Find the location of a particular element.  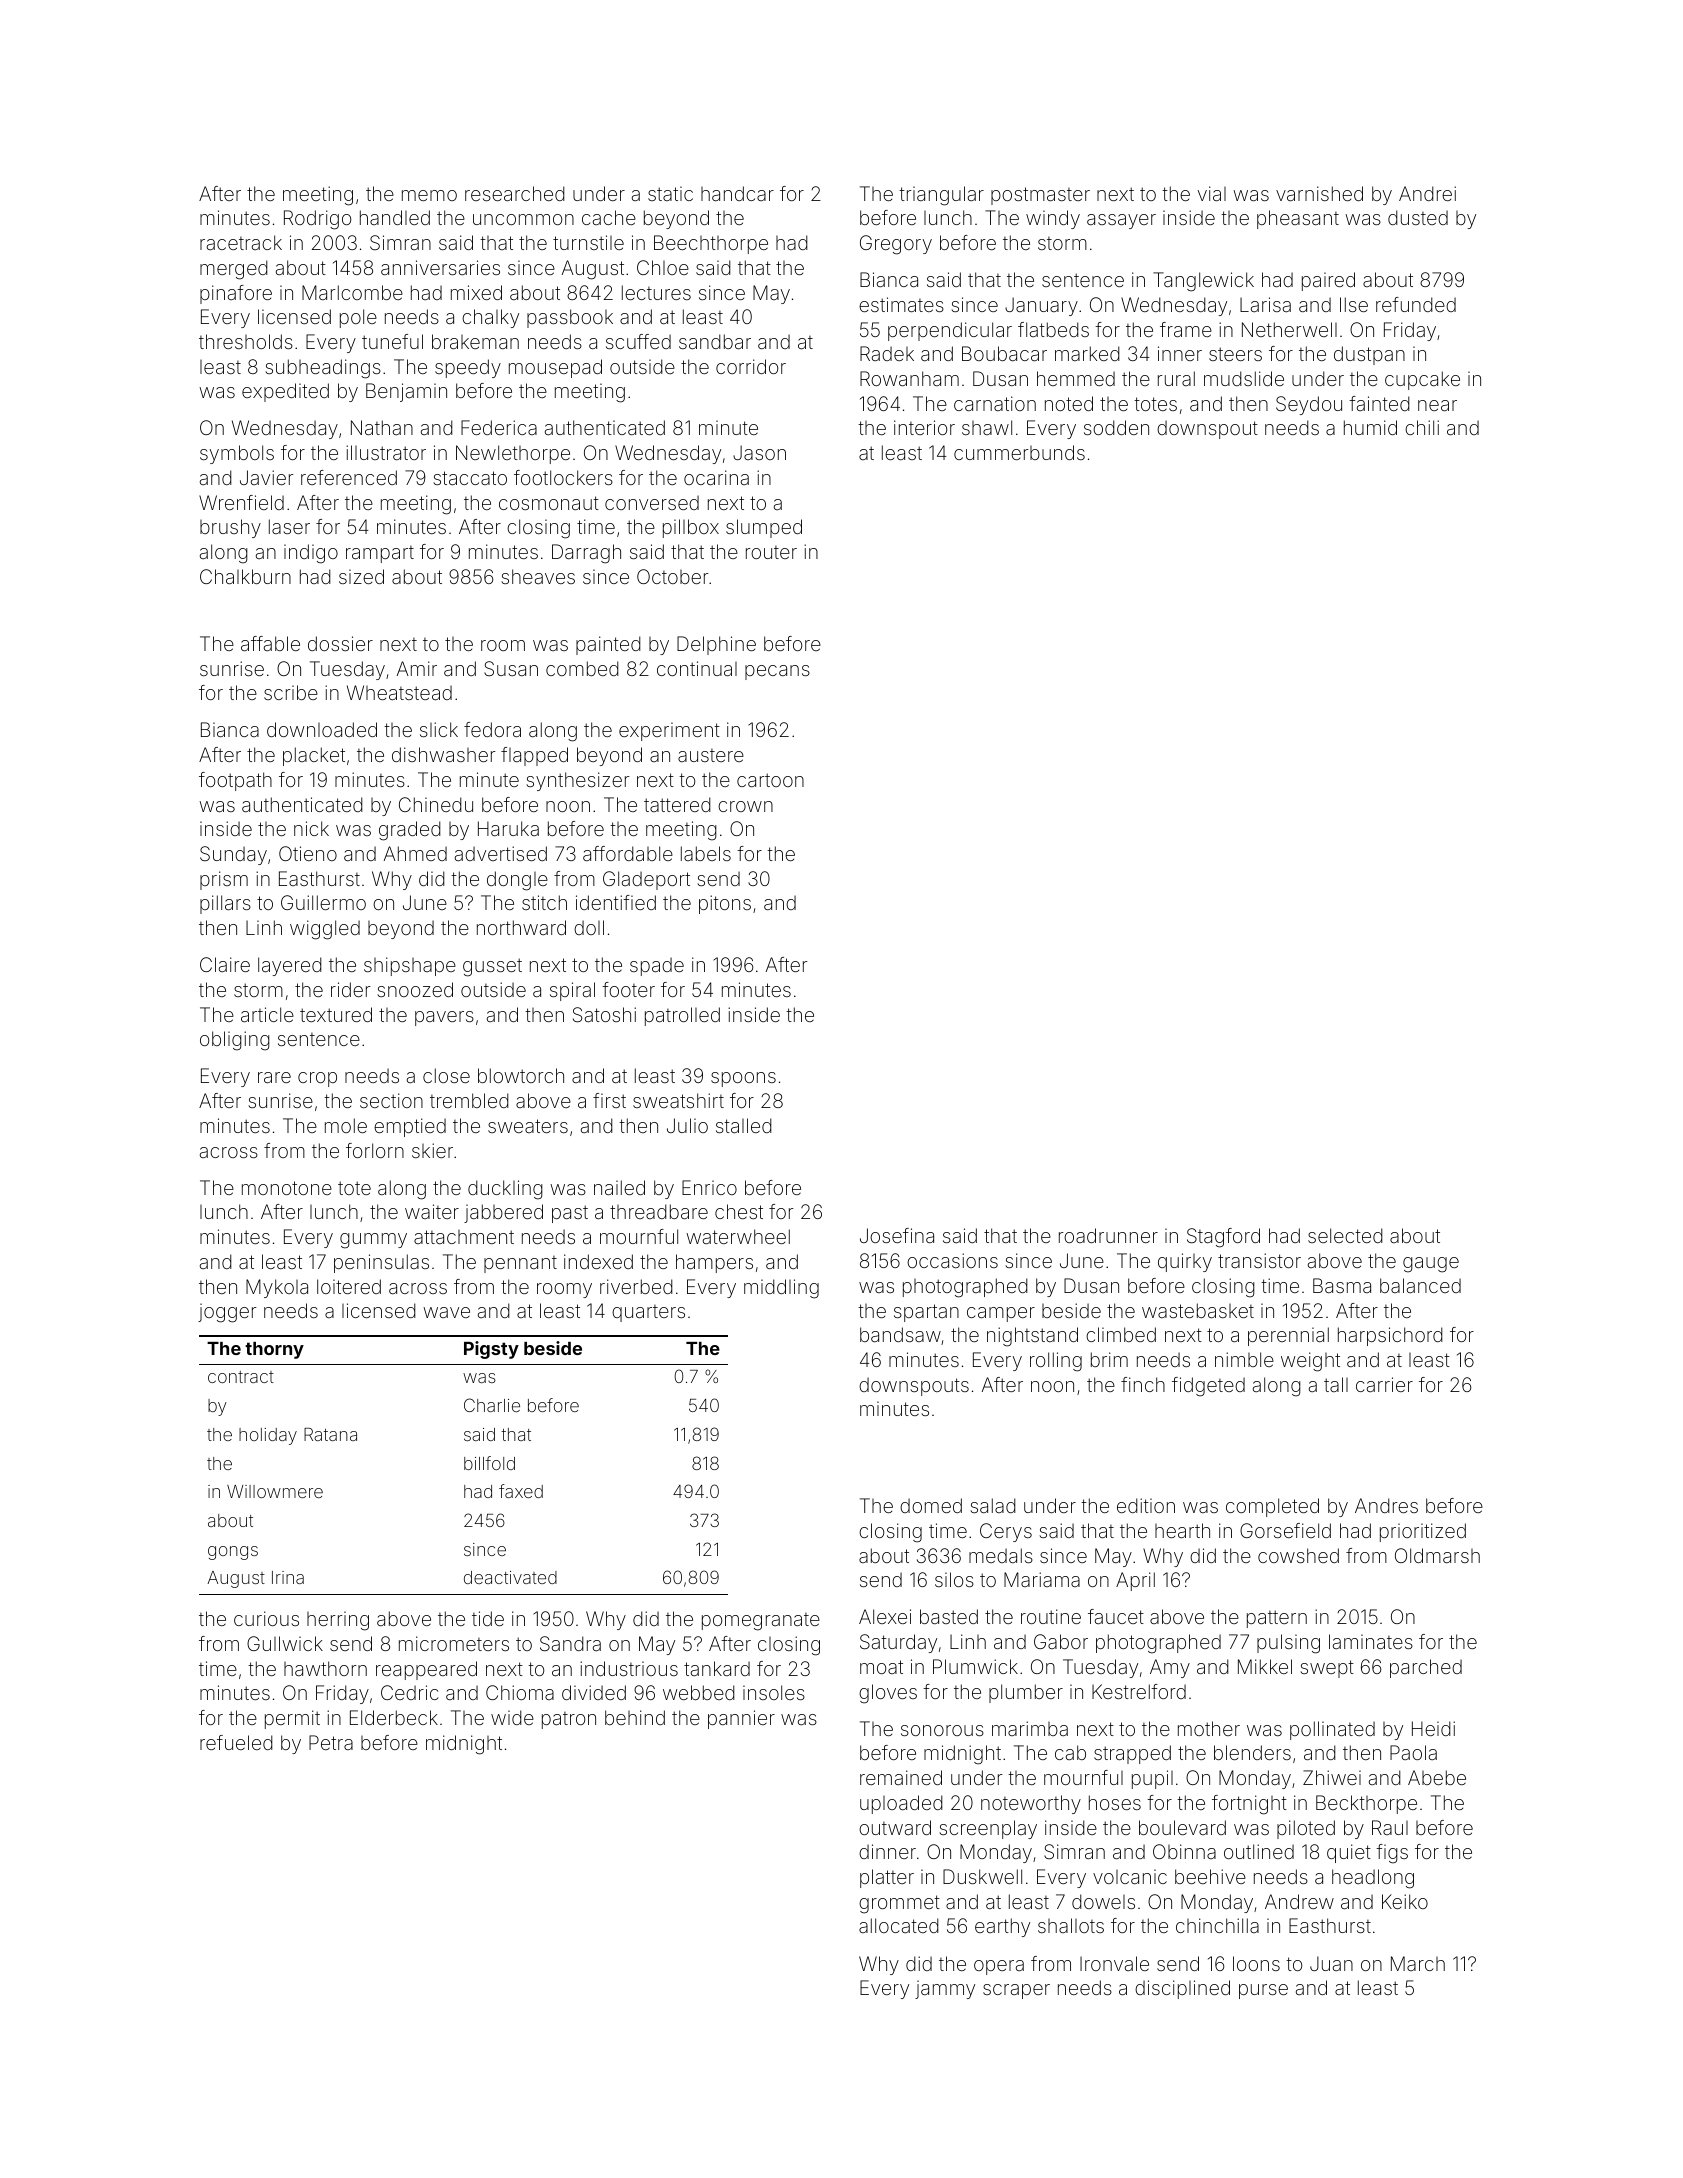

corridor is located at coordinates (751, 366).
